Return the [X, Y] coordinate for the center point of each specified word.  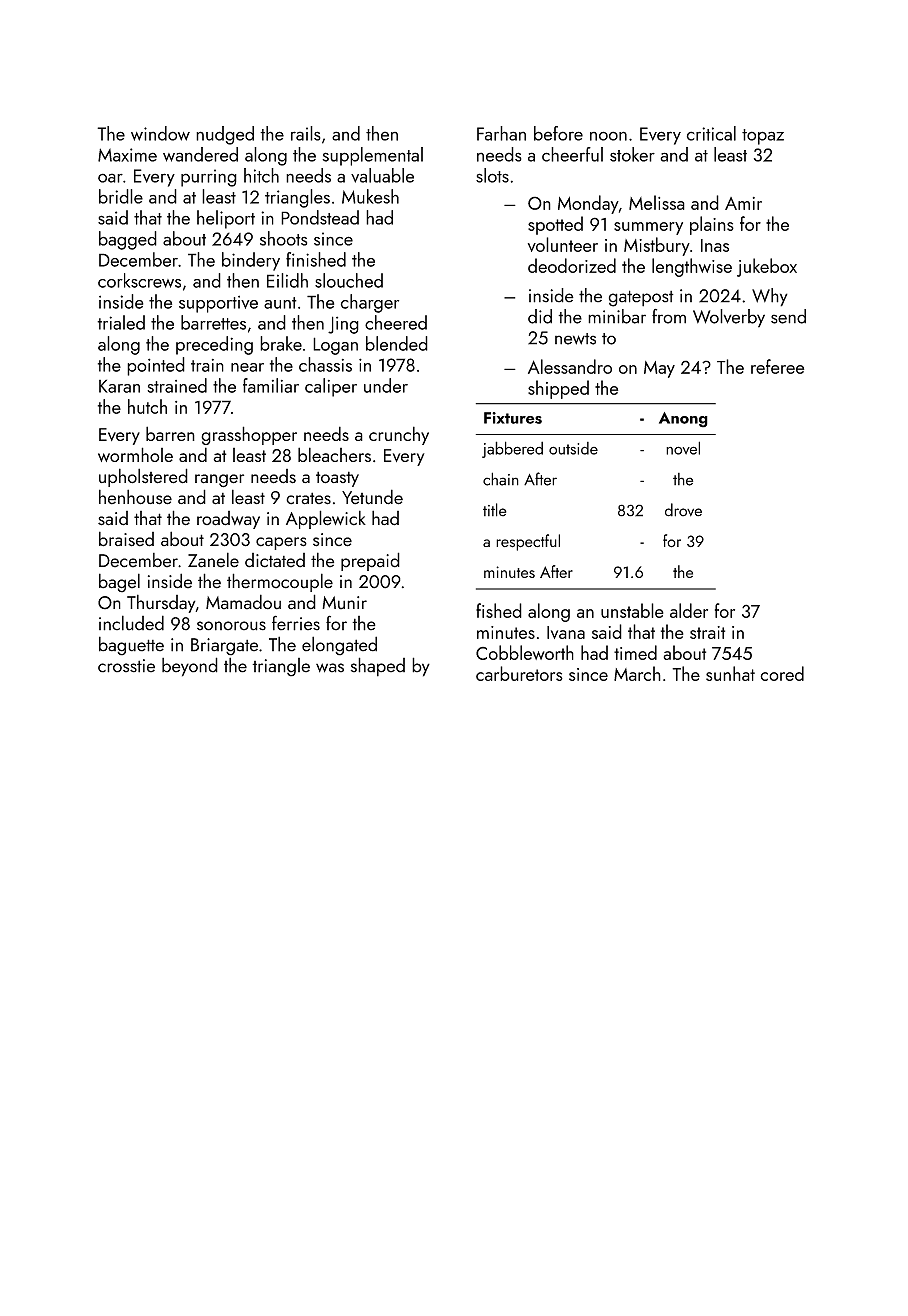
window [160, 133]
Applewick [326, 519]
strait [707, 632]
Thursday [161, 603]
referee [777, 366]
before [558, 133]
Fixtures [513, 418]
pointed [156, 366]
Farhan [501, 133]
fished [499, 610]
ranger [219, 481]
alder [689, 610]
